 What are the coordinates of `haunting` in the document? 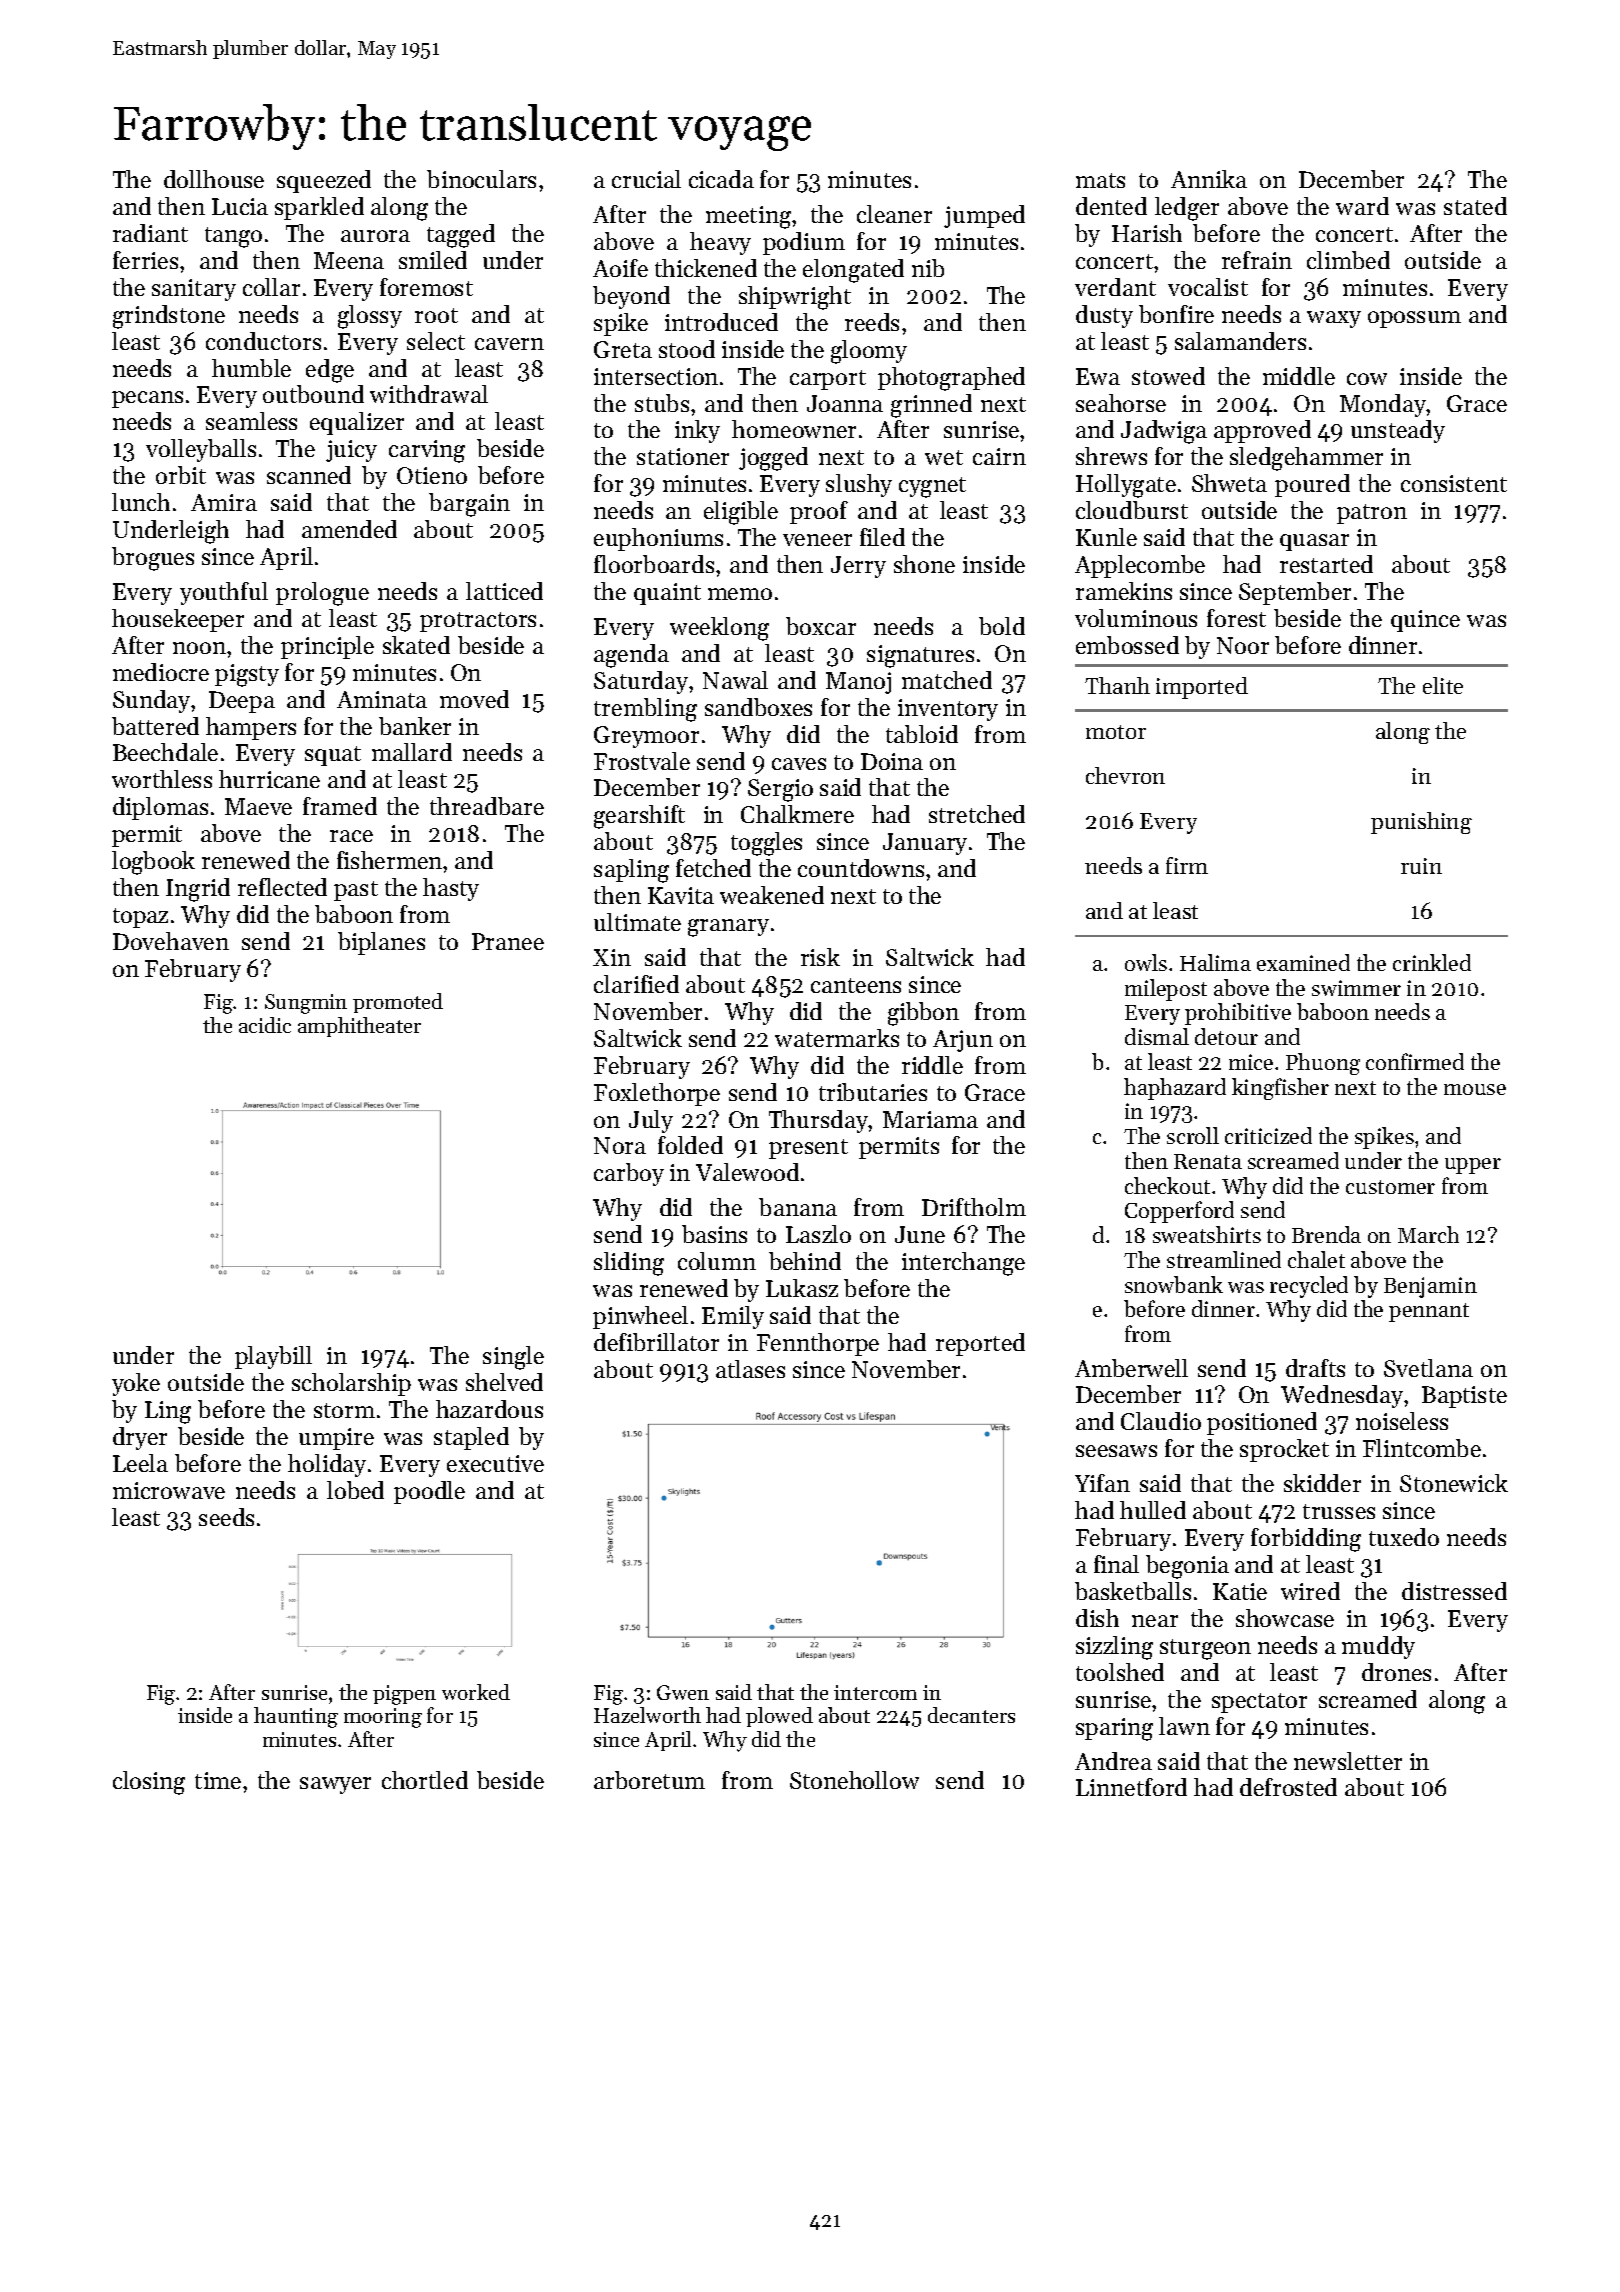 It's located at (296, 1717).
